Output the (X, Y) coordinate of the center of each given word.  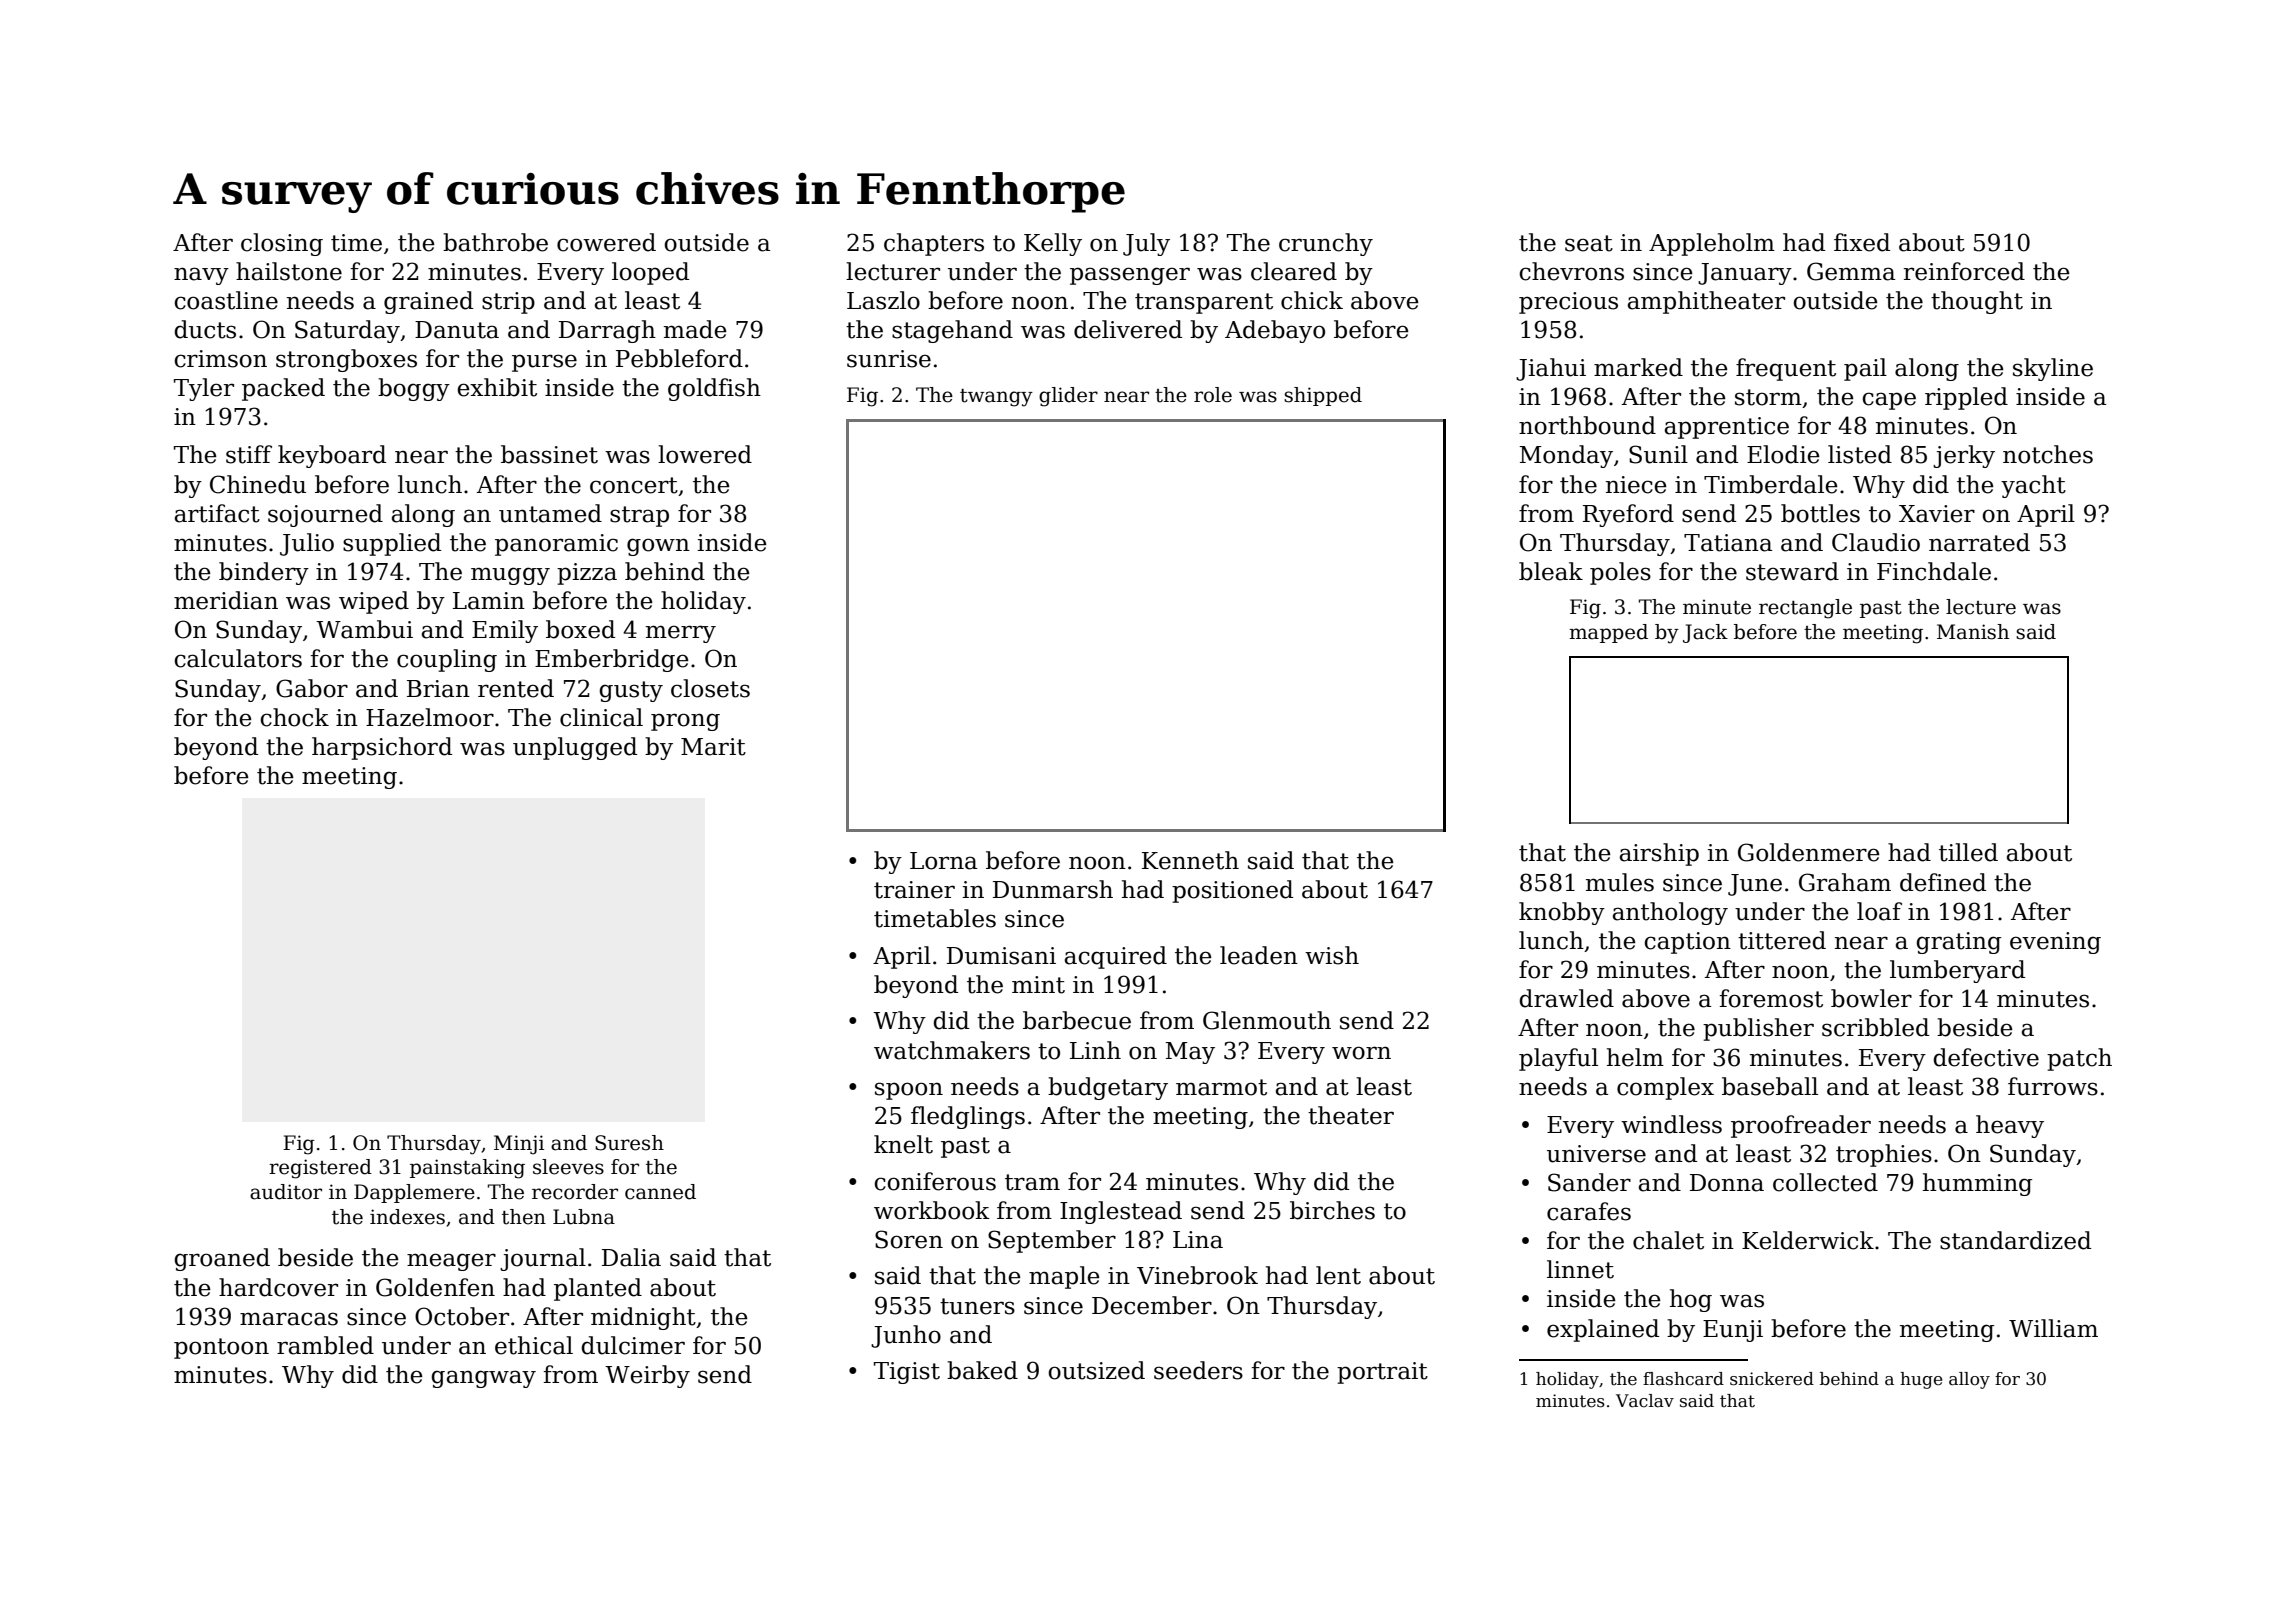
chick (1312, 300)
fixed (1862, 242)
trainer (914, 890)
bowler (1871, 998)
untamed (550, 513)
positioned (1232, 891)
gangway (484, 1379)
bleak (1551, 571)
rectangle (1805, 609)
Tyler (204, 389)
